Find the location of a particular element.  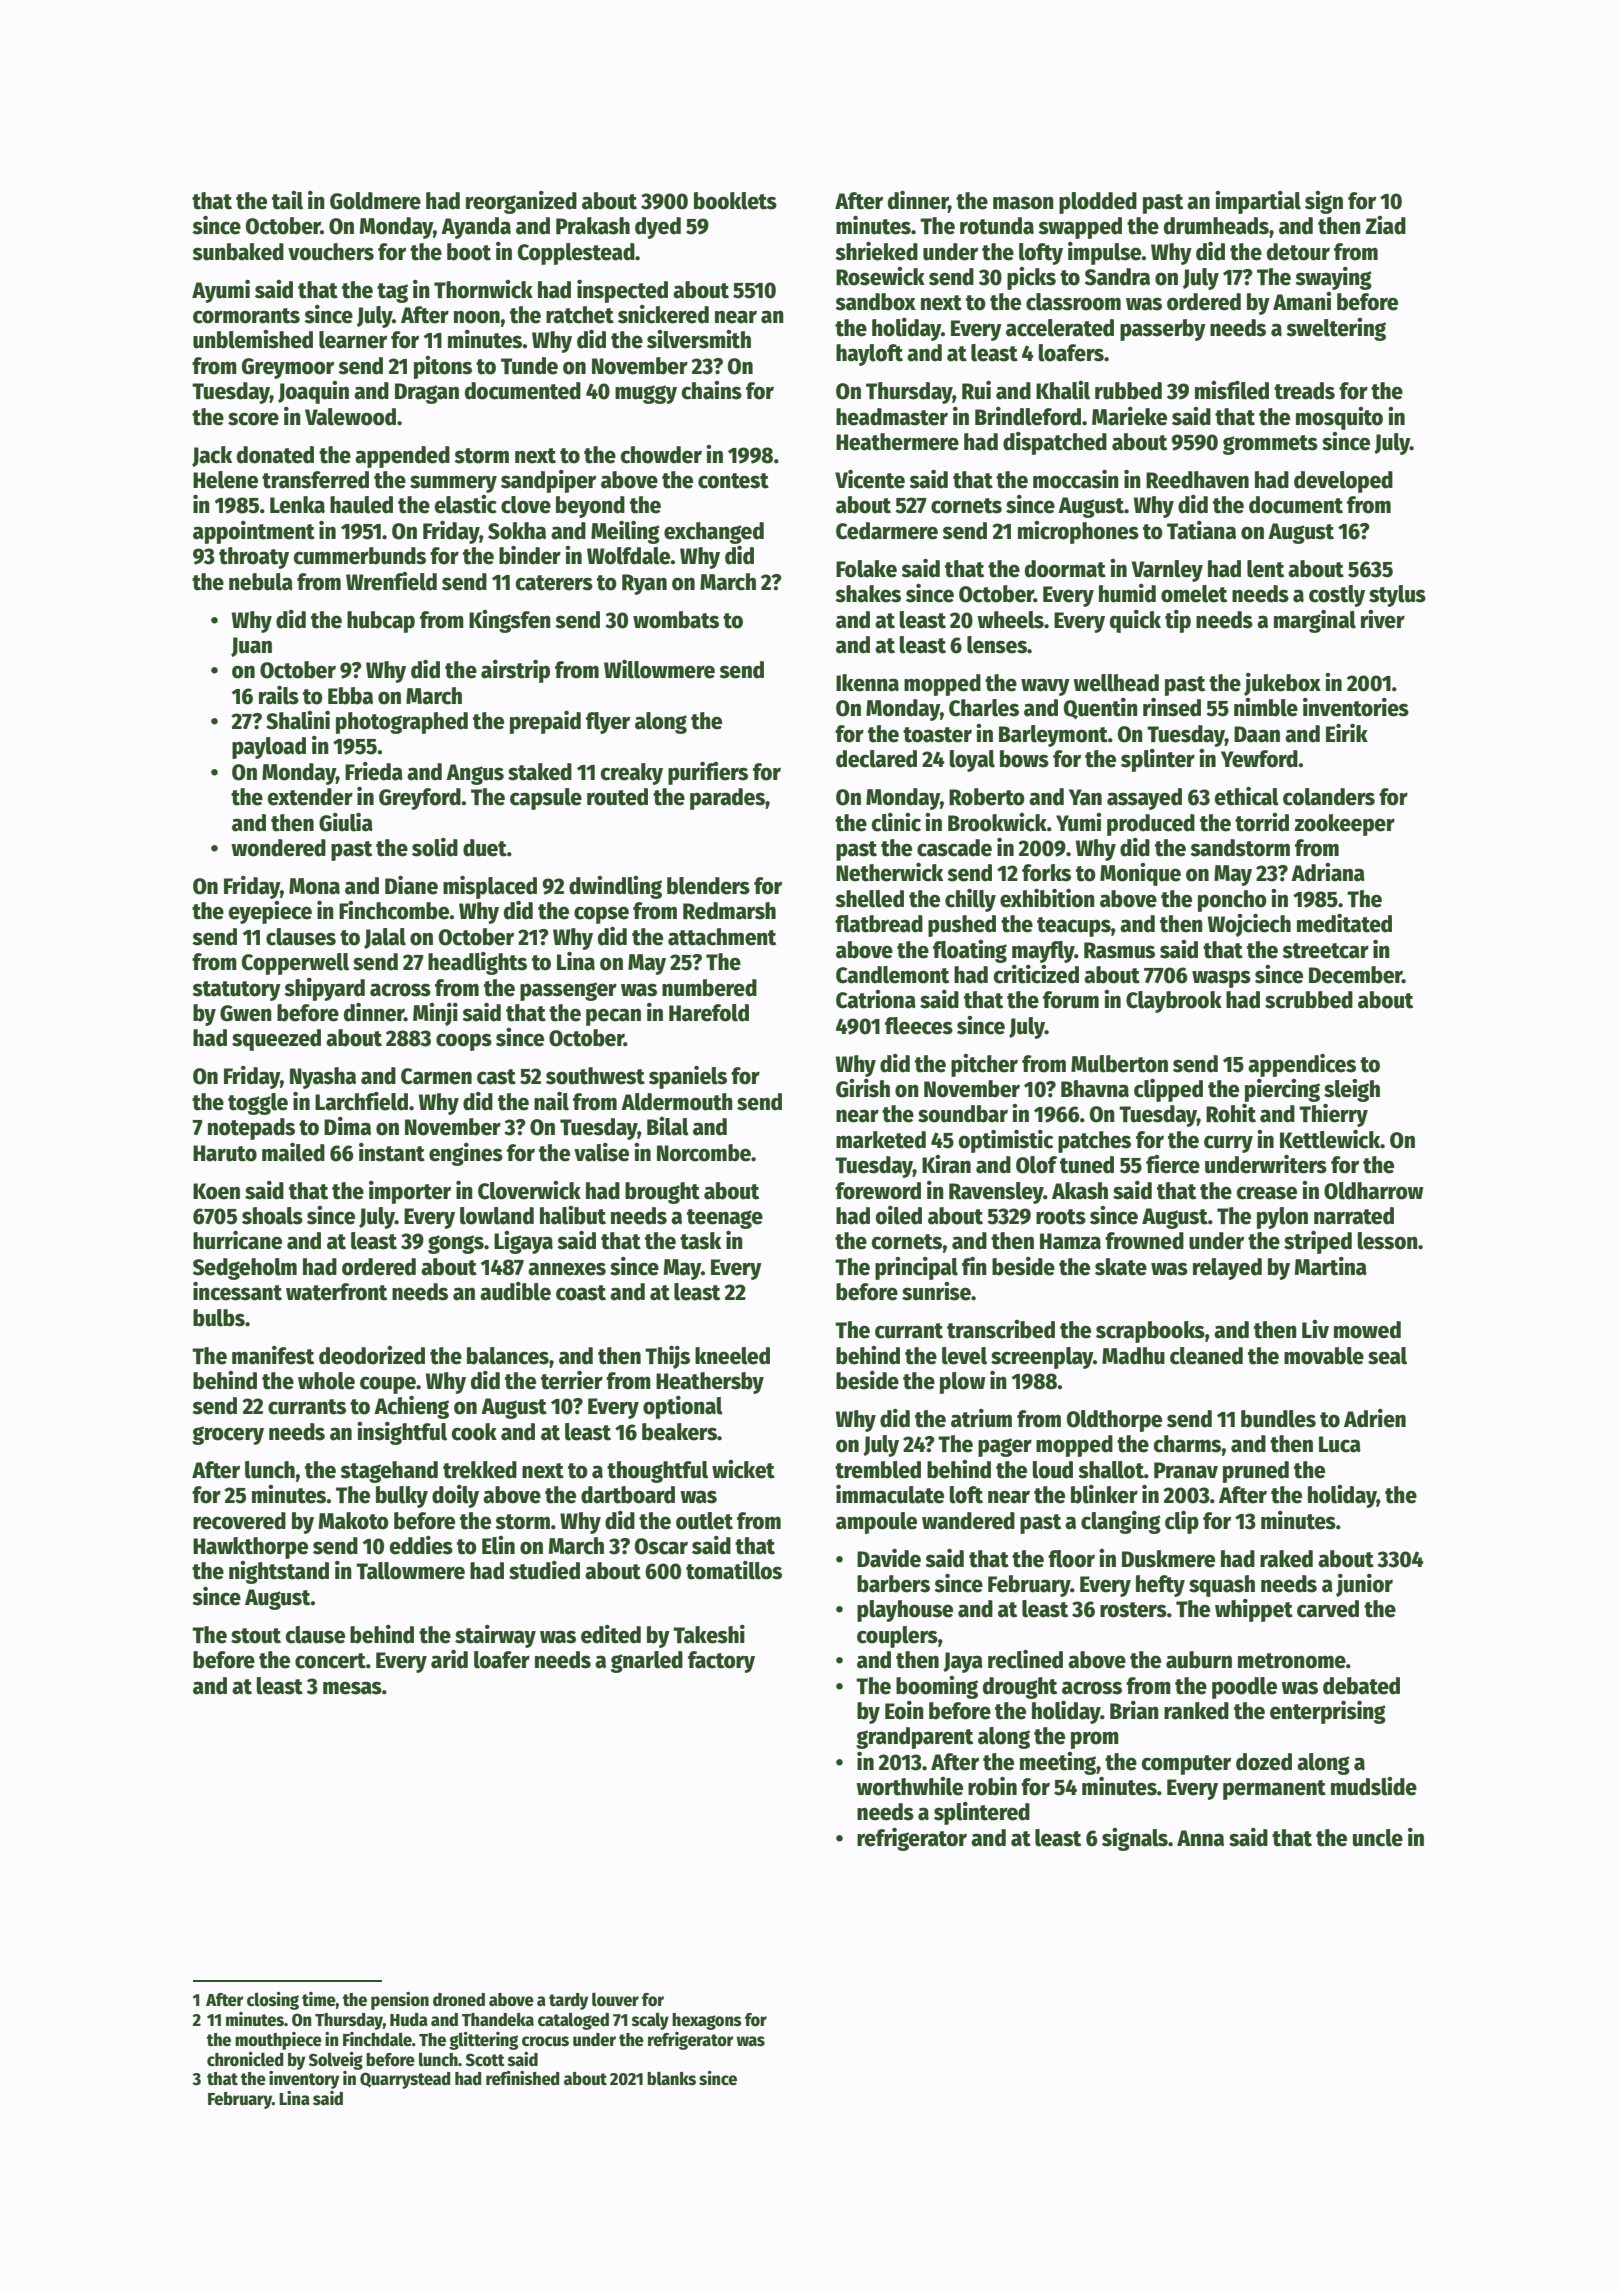

closing is located at coordinates (273, 2001).
